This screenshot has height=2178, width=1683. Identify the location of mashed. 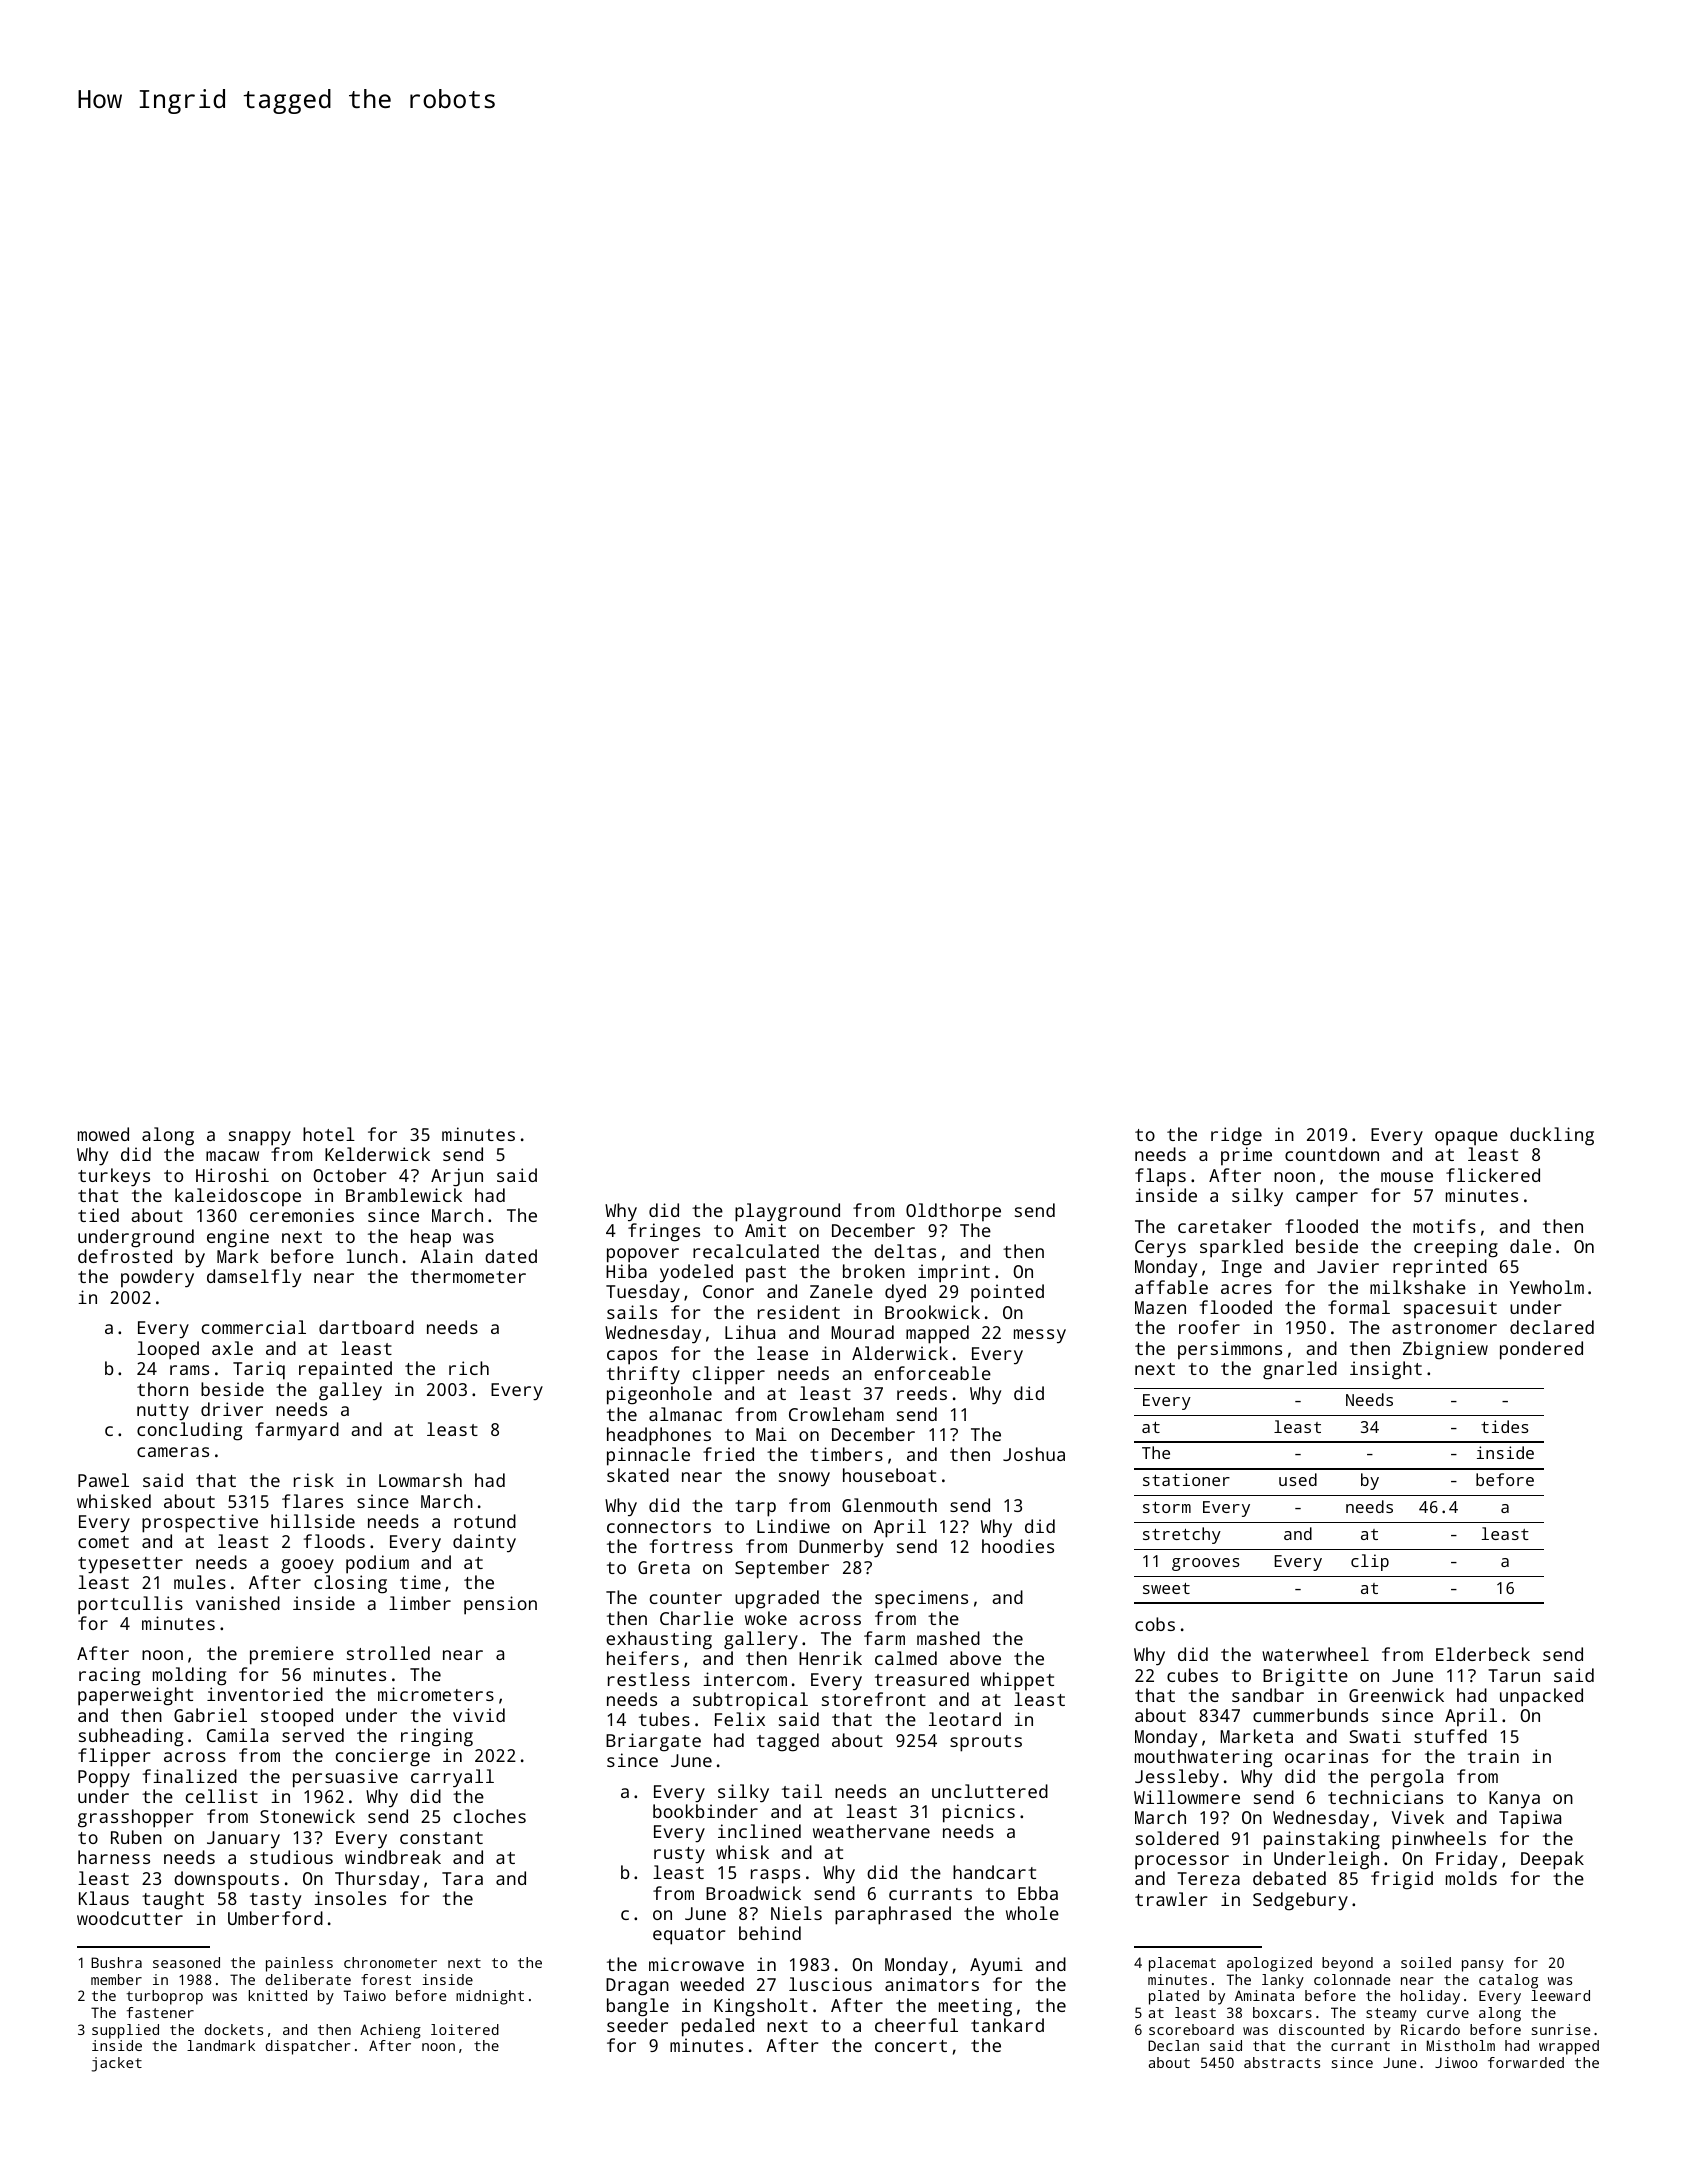
(948, 1638).
